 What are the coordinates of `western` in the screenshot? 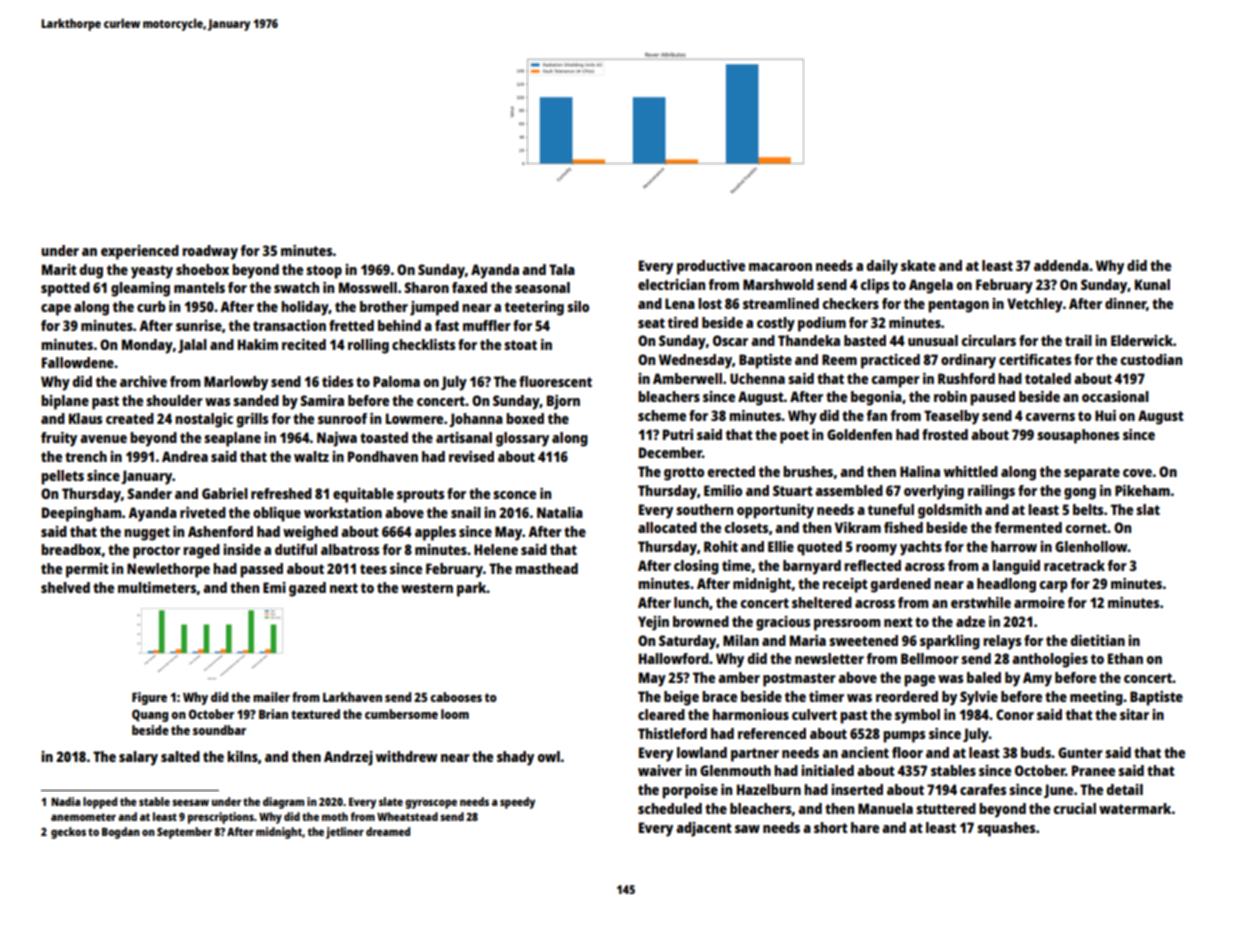 It's located at (427, 588).
